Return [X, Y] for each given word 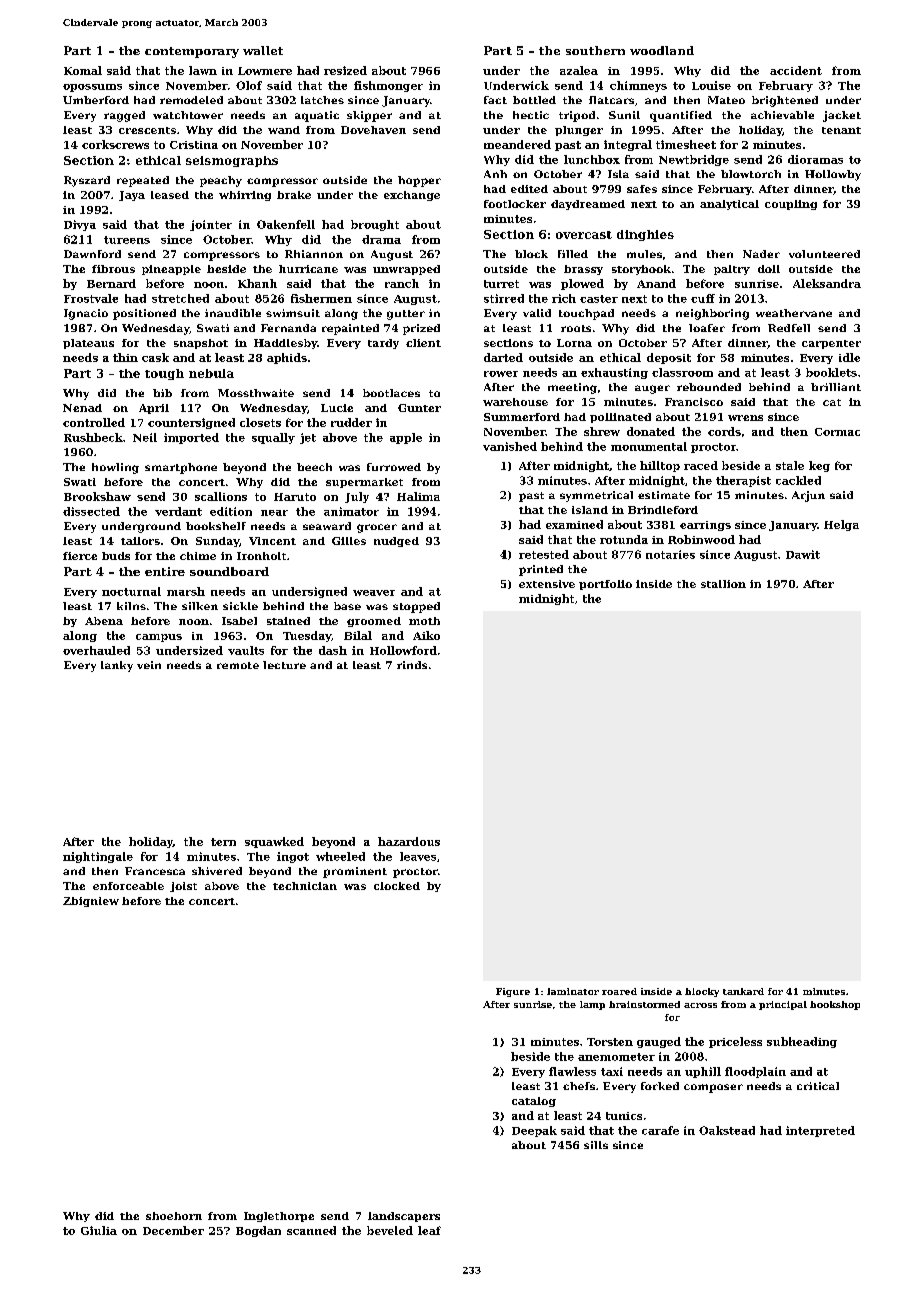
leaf [429, 1230]
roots [576, 328]
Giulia [99, 1230]
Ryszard [87, 181]
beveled [390, 1230]
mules [644, 254]
